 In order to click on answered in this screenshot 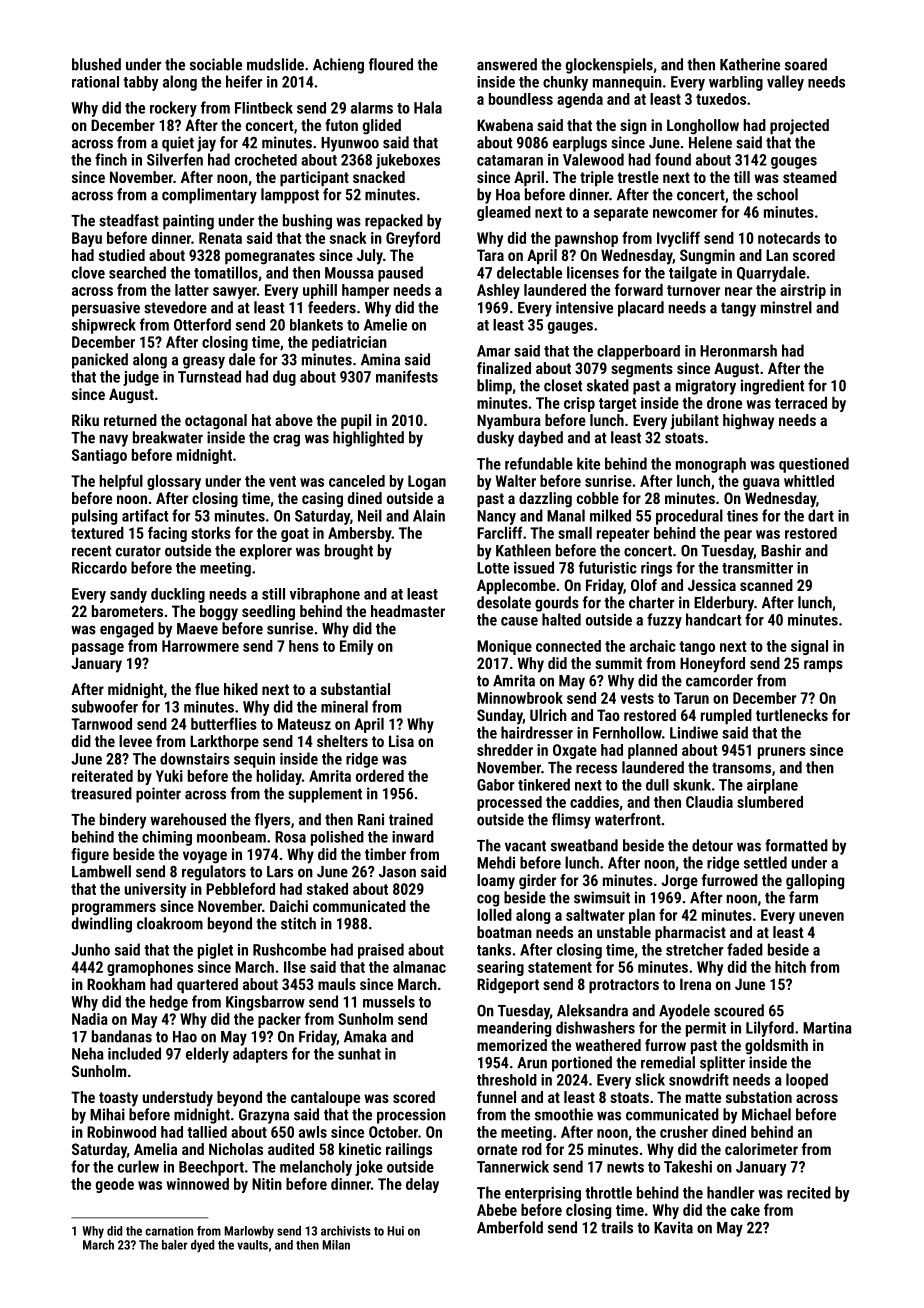, I will do `click(507, 64)`.
